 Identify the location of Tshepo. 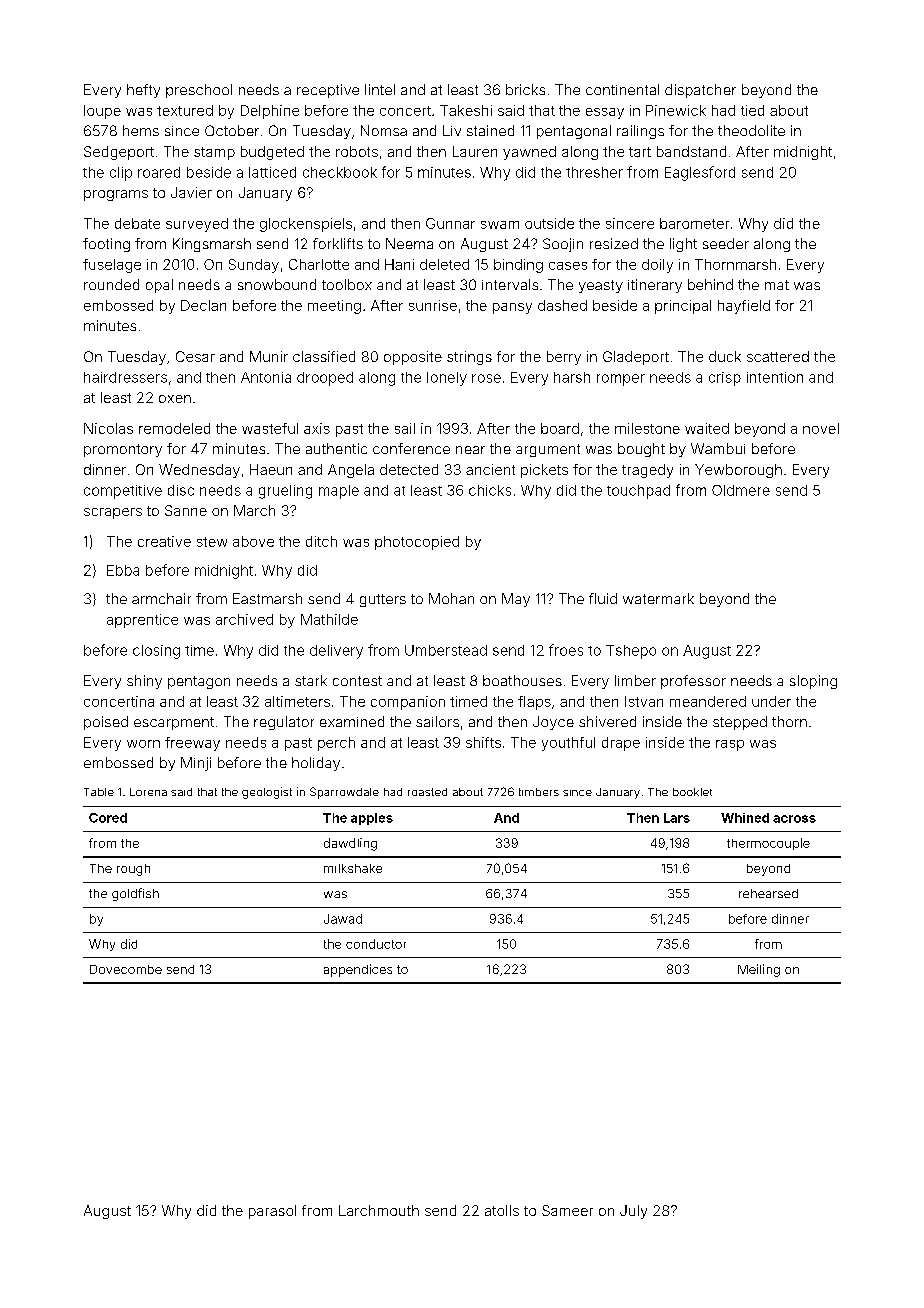
(631, 652).
